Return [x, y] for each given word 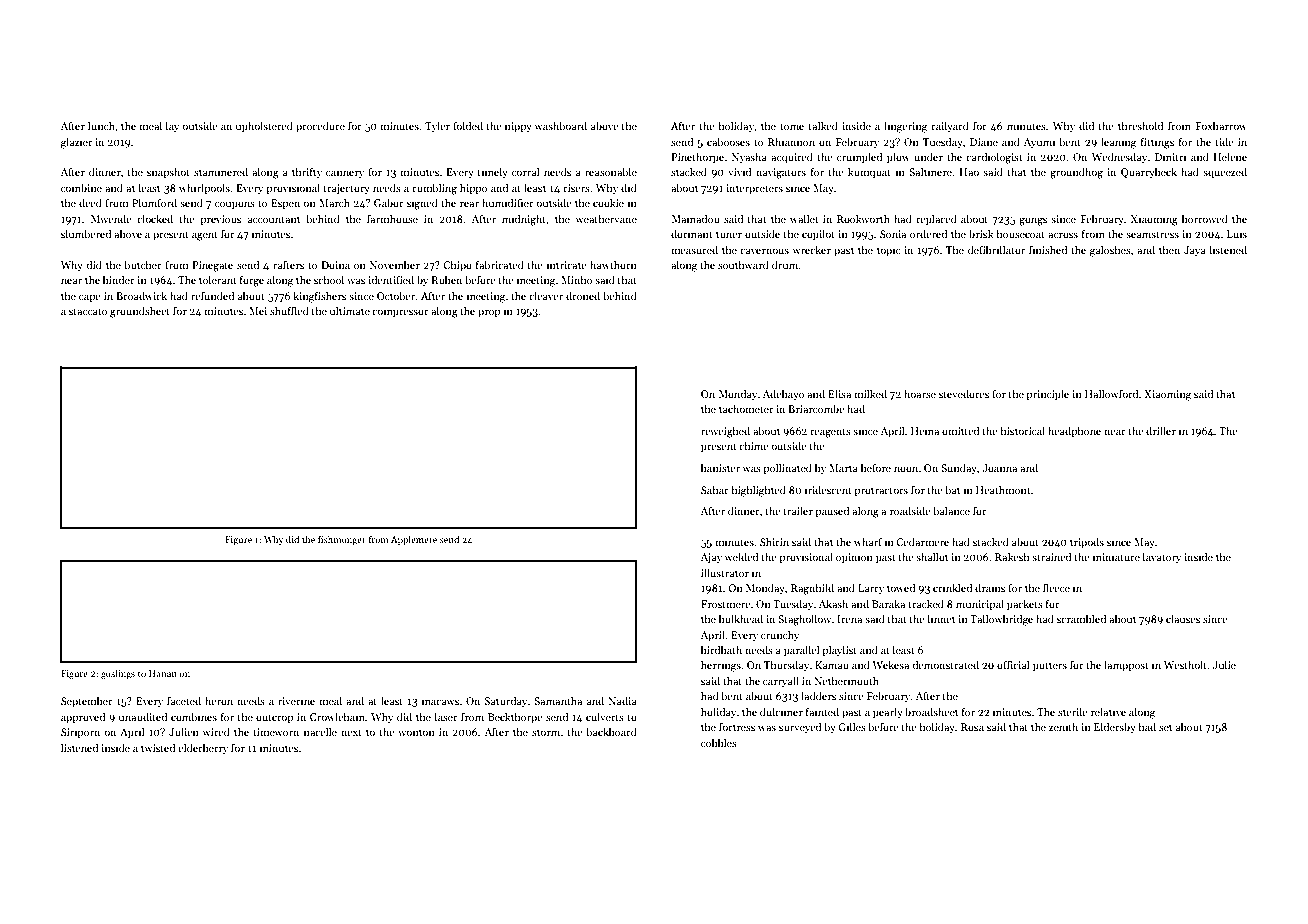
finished [1048, 249]
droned [583, 295]
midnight [524, 220]
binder [119, 279]
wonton [416, 732]
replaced [936, 219]
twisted [158, 747]
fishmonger [342, 540]
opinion [854, 558]
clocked [155, 218]
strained [1051, 556]
